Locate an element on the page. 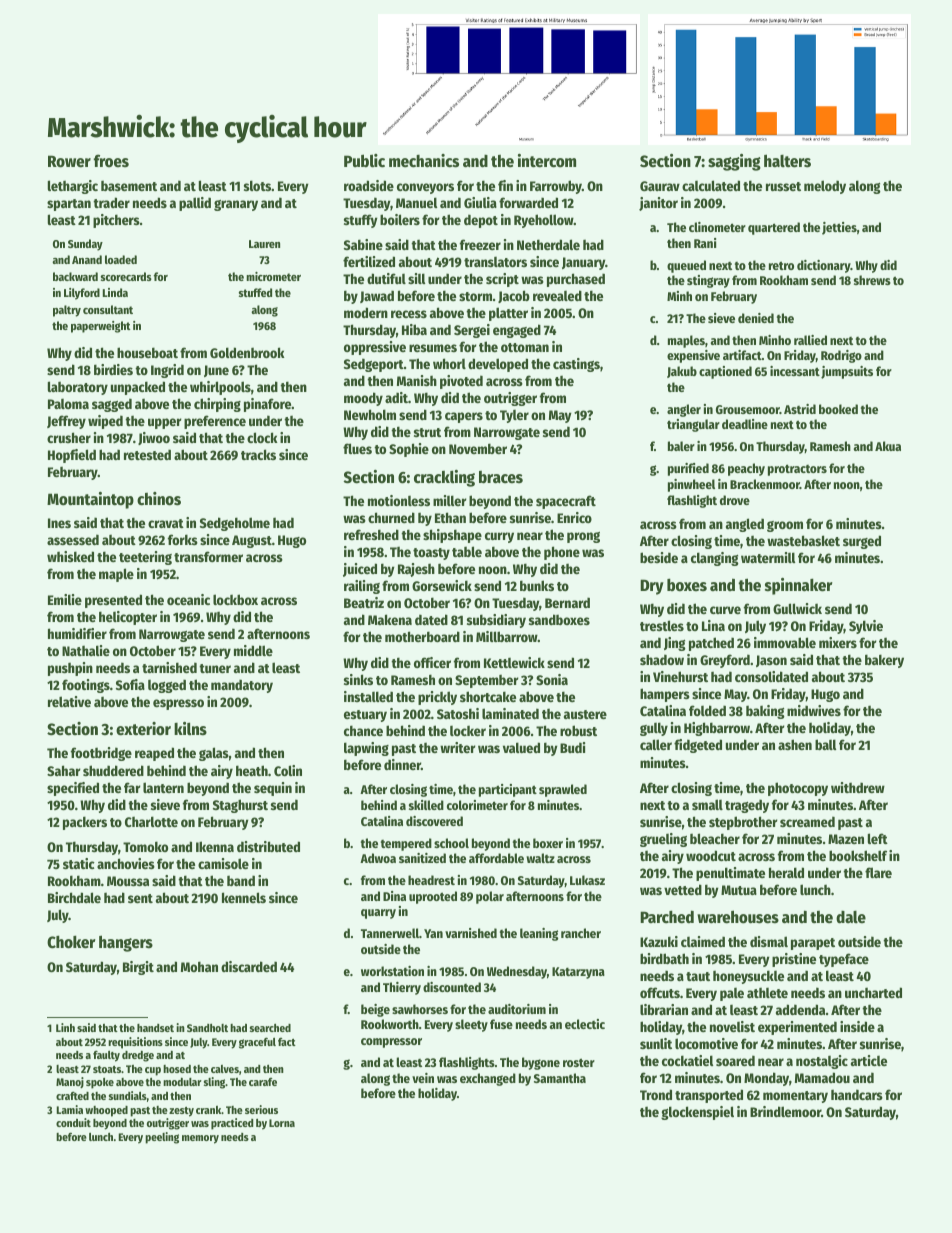  Paloma is located at coordinates (68, 403).
